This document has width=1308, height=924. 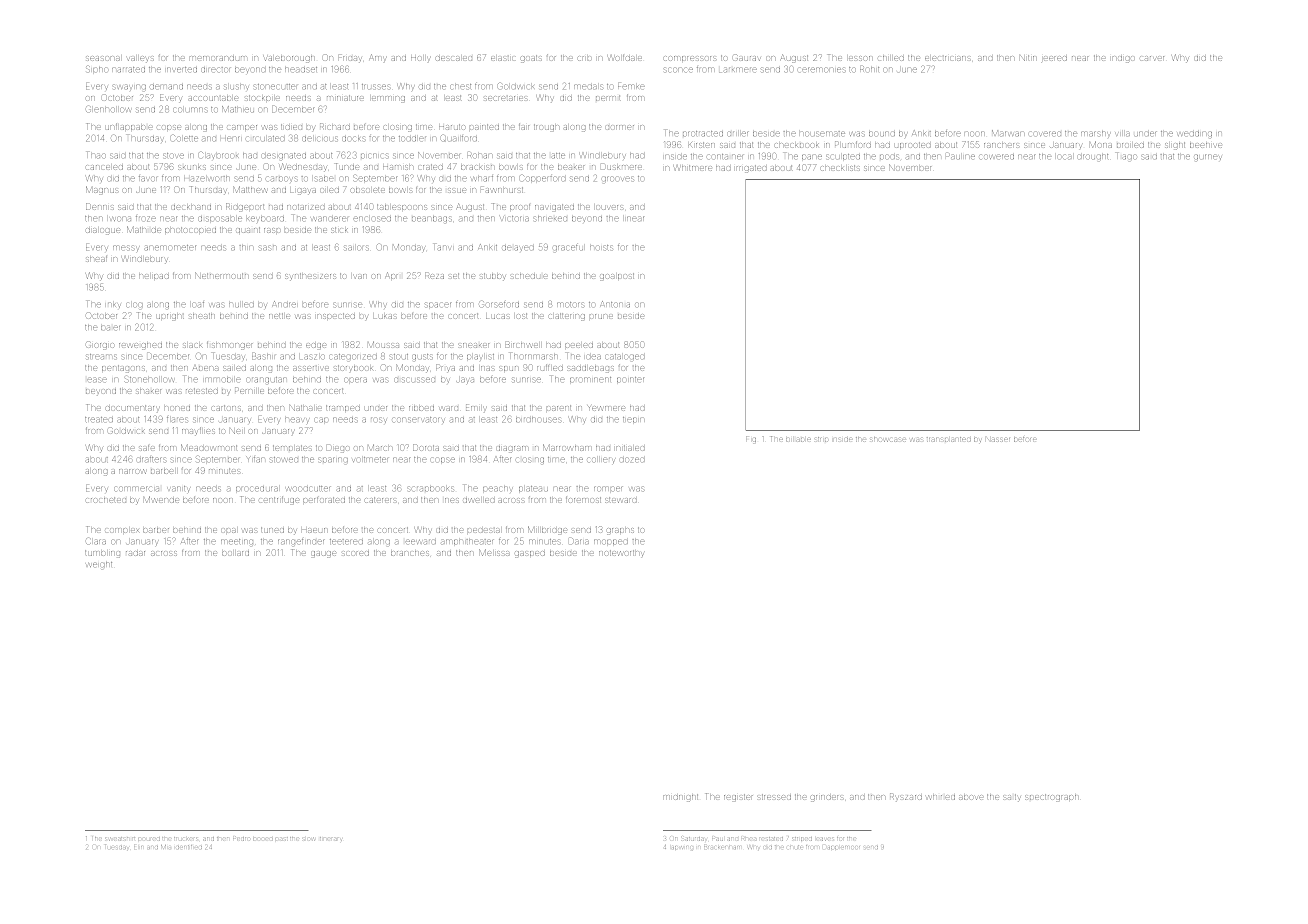 I want to click on midnight, so click(x=680, y=798).
